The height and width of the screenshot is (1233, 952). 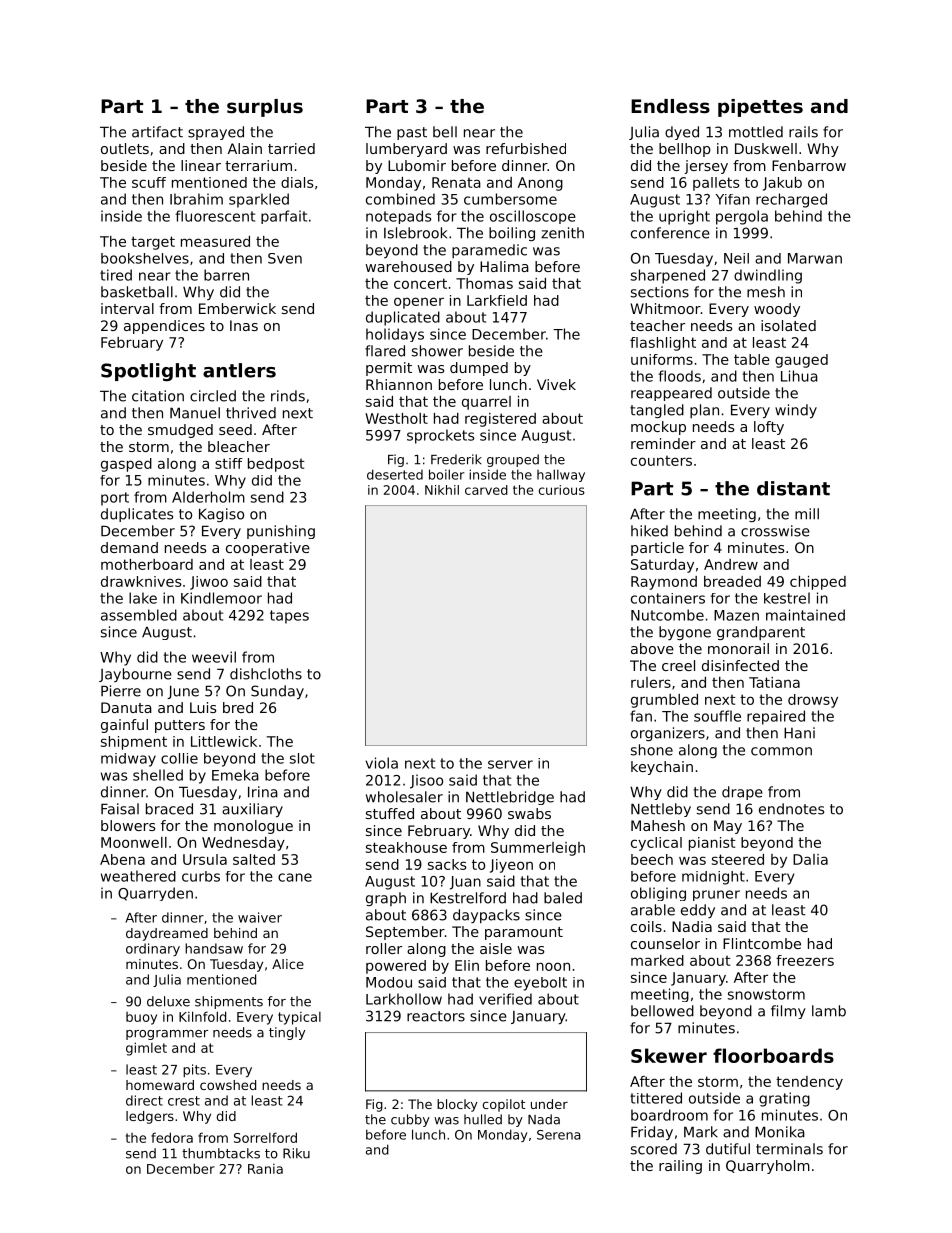 I want to click on Littlewick, so click(x=224, y=741).
